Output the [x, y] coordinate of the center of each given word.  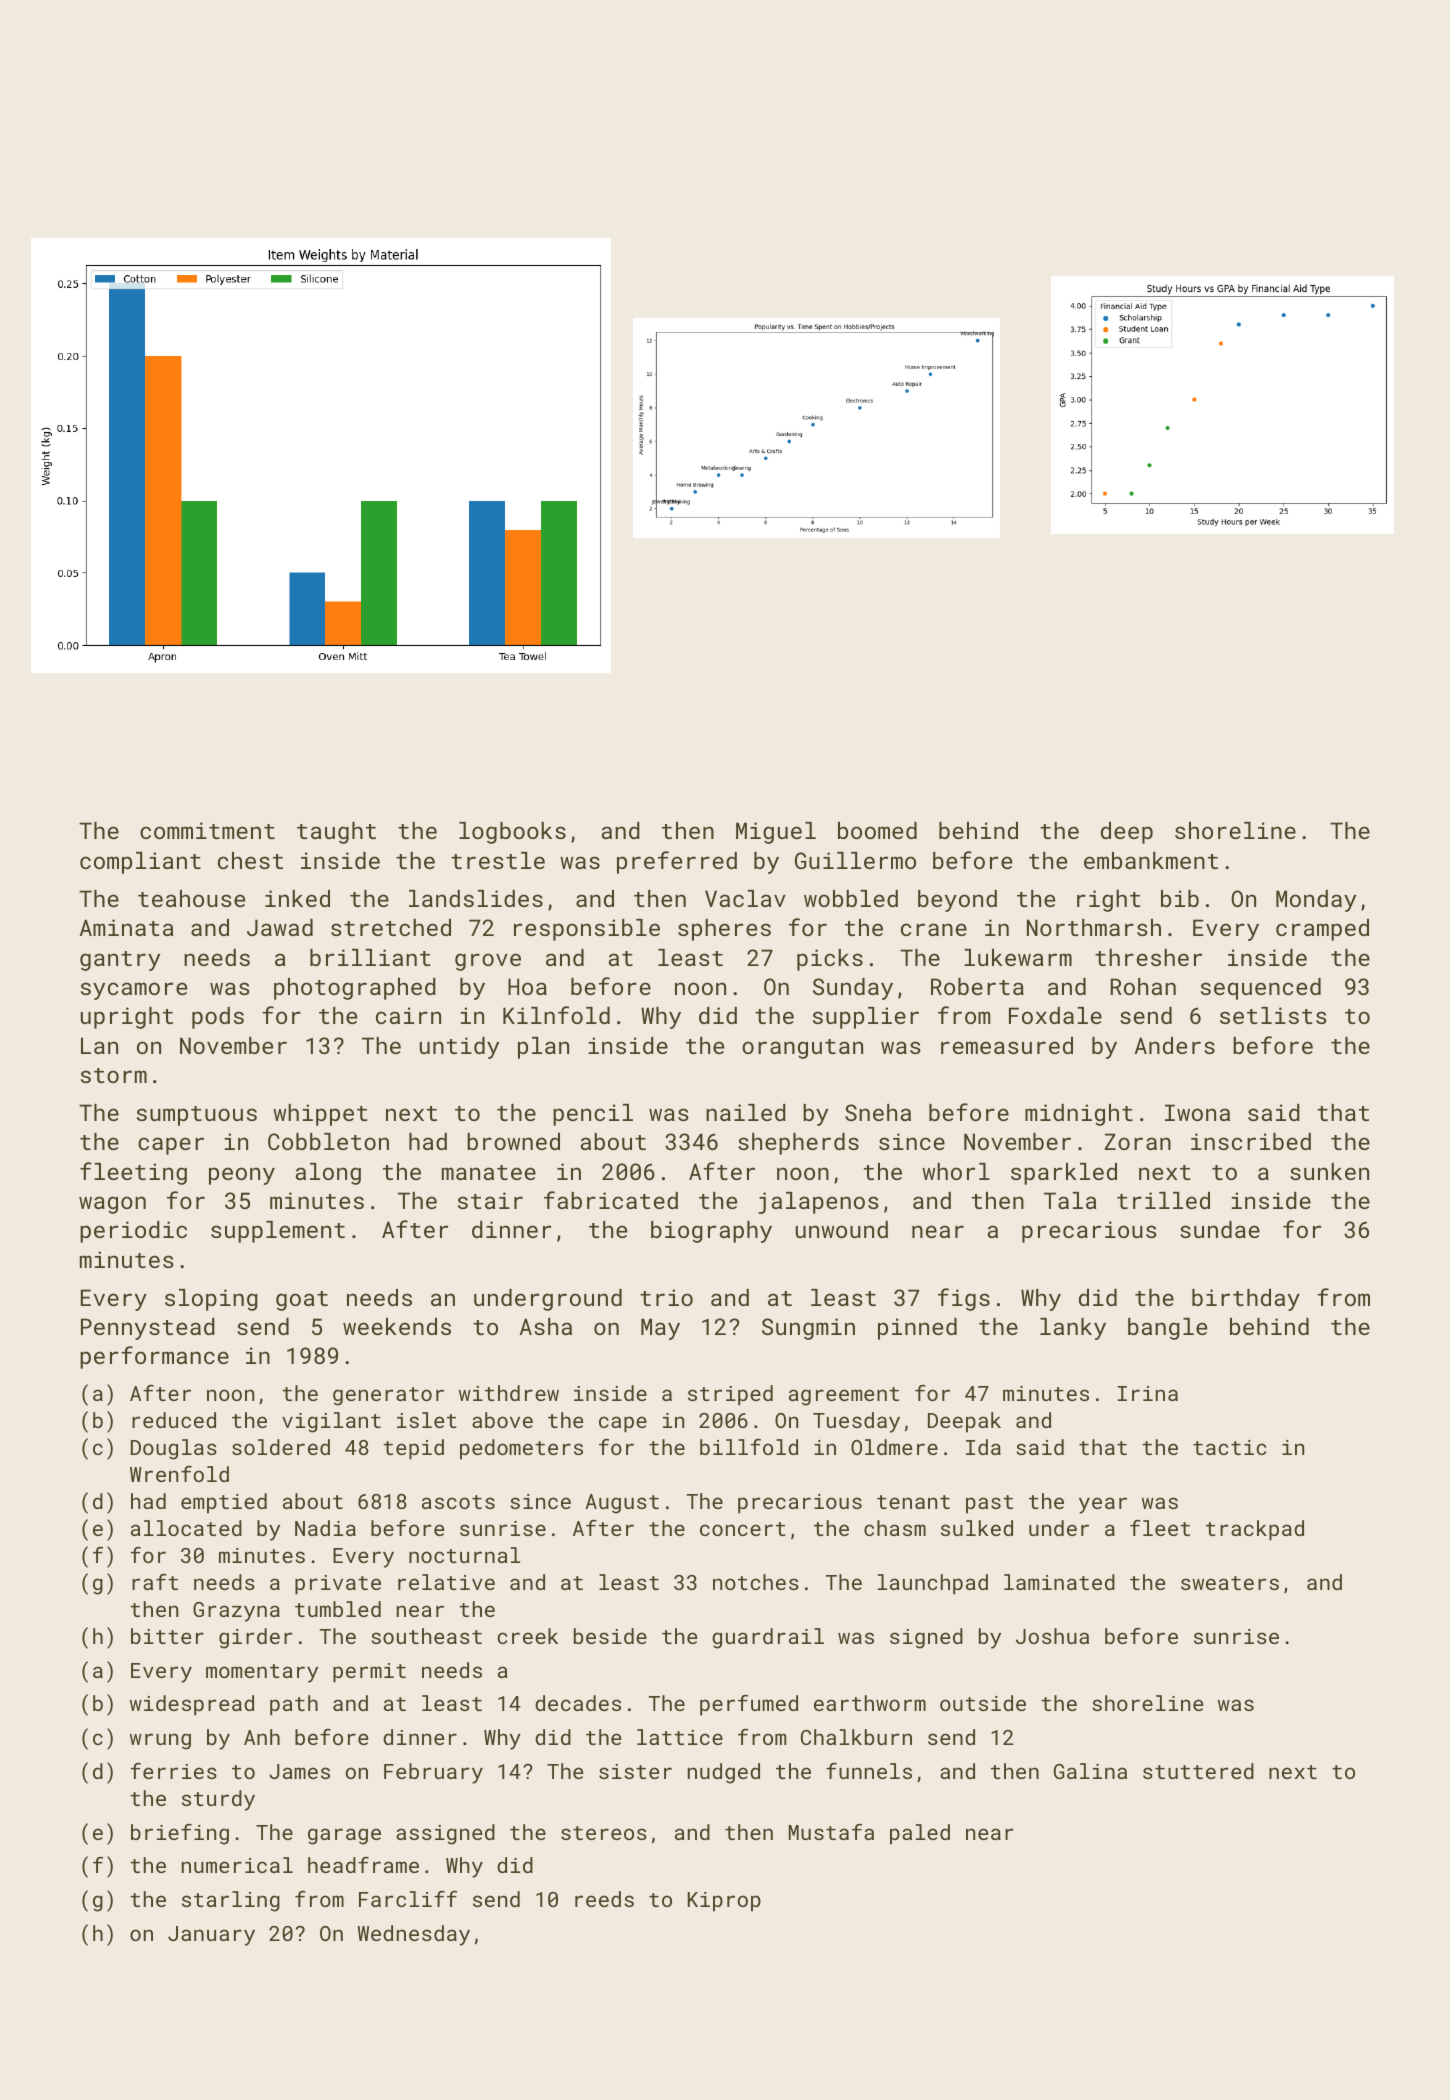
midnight [1079, 1115]
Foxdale [1055, 1015]
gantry [120, 961]
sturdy [218, 1800]
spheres [724, 930]
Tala [1070, 1200]
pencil [593, 1115]
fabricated [611, 1200]
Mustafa [831, 1832]
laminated [1059, 1582]
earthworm [870, 1703]
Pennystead [148, 1329]
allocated [186, 1528]
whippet [320, 1115]
